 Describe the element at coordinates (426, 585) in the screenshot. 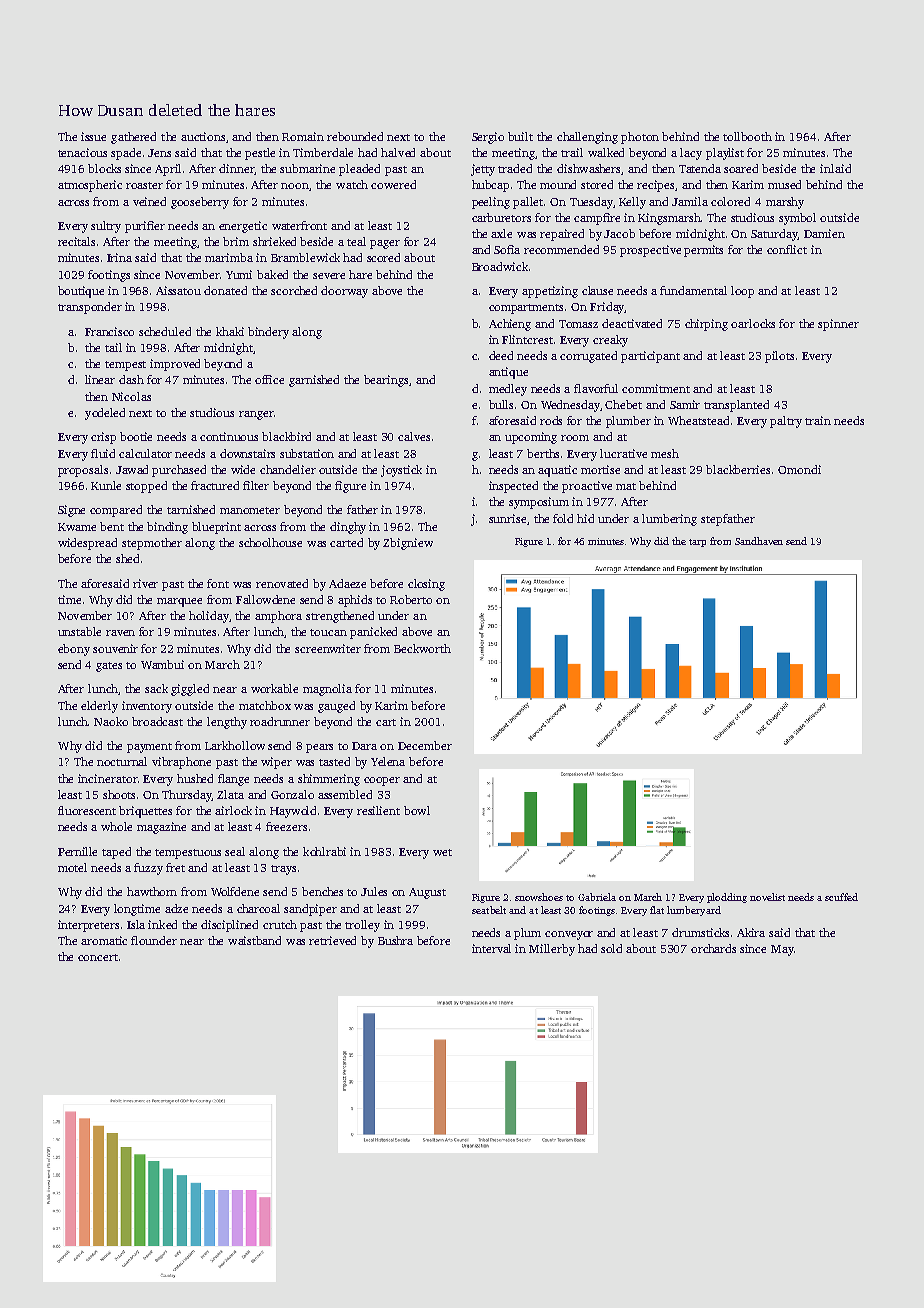

I see `closing` at that location.
